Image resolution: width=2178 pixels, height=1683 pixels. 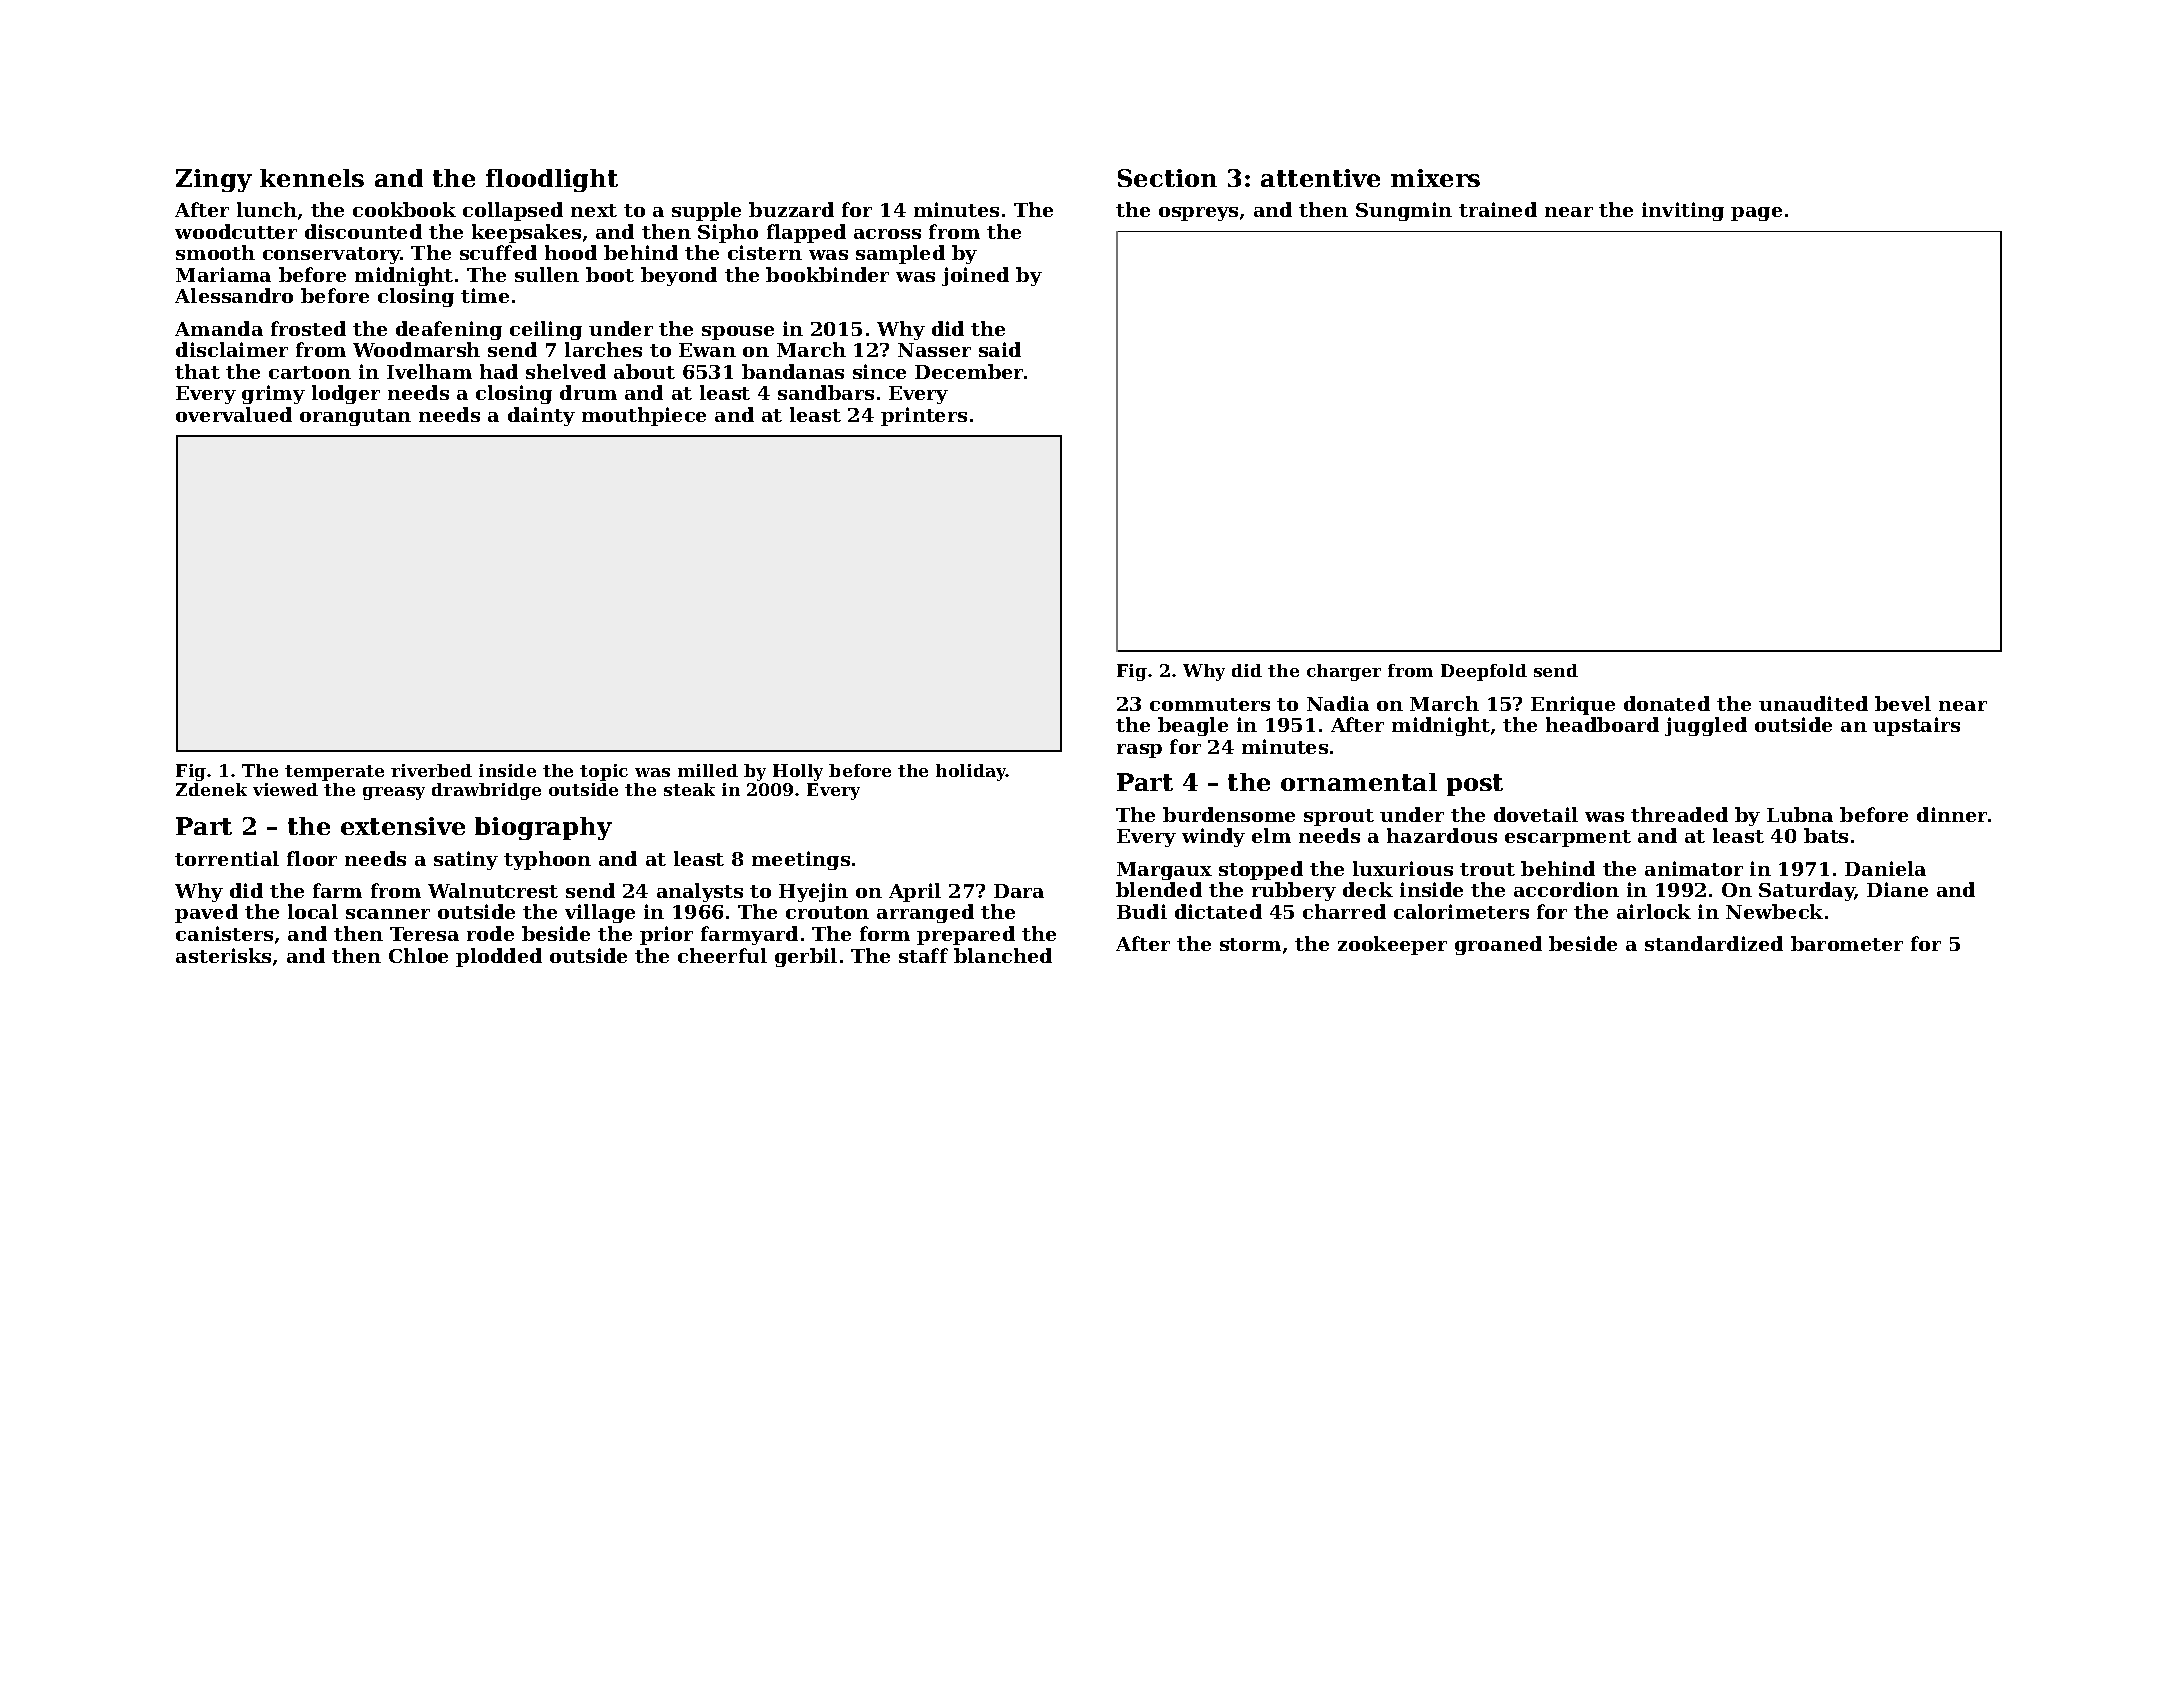 What do you see at coordinates (312, 178) in the screenshot?
I see `kennels` at bounding box center [312, 178].
